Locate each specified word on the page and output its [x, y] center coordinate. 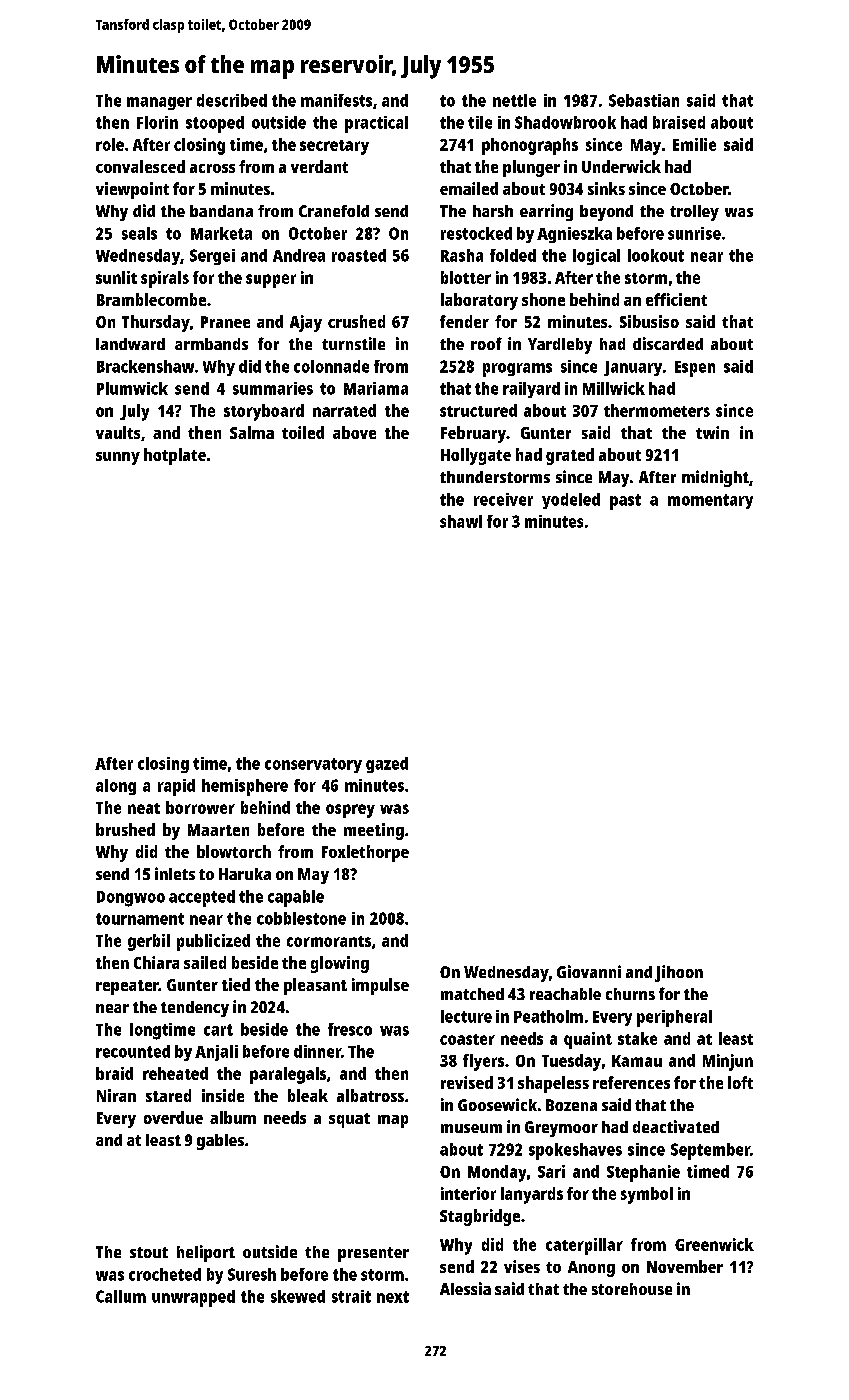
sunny [118, 458]
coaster [467, 1039]
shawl [461, 521]
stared [168, 1095]
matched [472, 994]
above [354, 432]
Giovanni [589, 971]
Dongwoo [131, 899]
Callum [121, 1296]
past [625, 502]
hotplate [175, 456]
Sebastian [644, 100]
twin [712, 432]
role [110, 144]
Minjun [728, 1062]
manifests [336, 100]
